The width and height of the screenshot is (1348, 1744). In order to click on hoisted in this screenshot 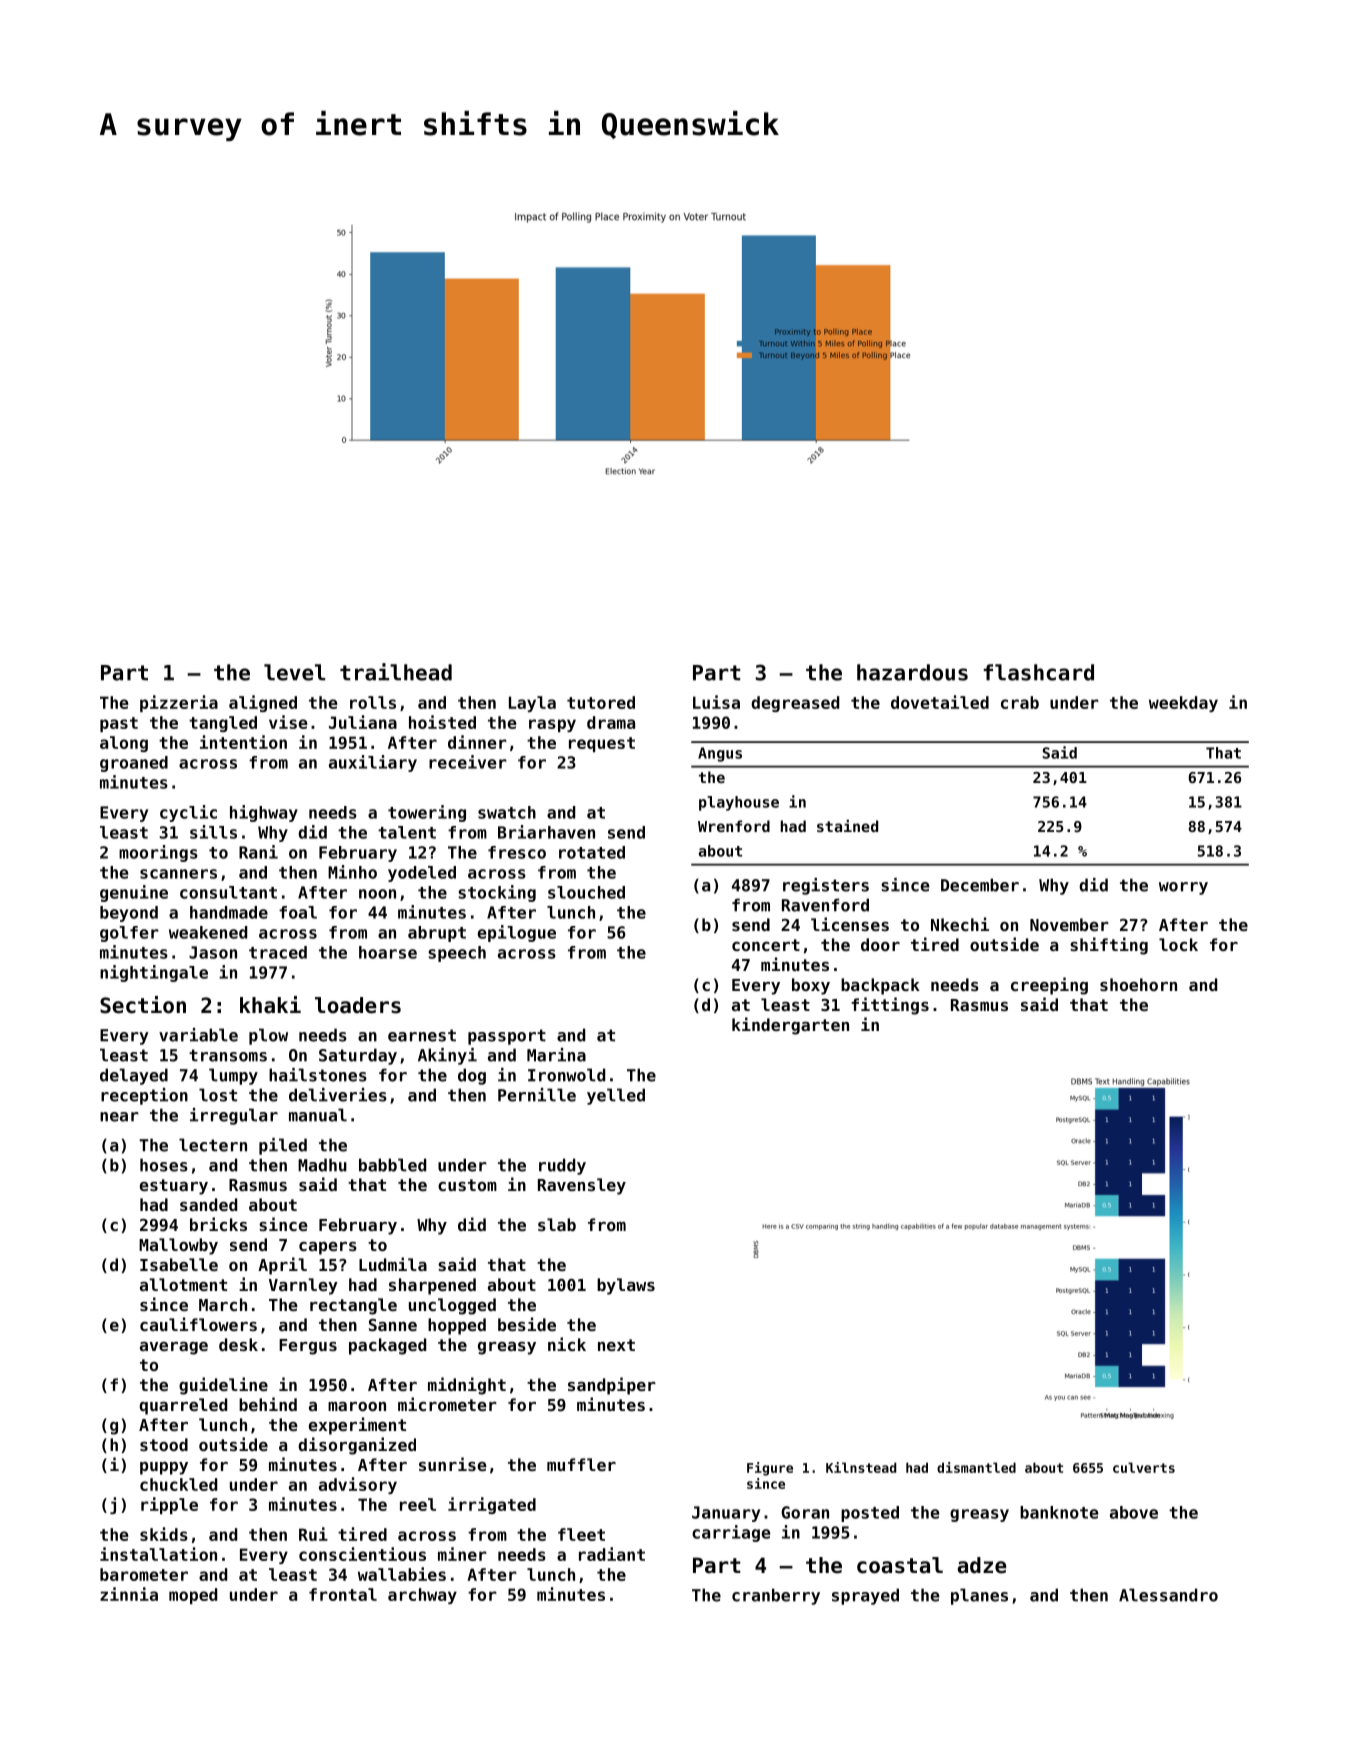, I will do `click(442, 722)`.
